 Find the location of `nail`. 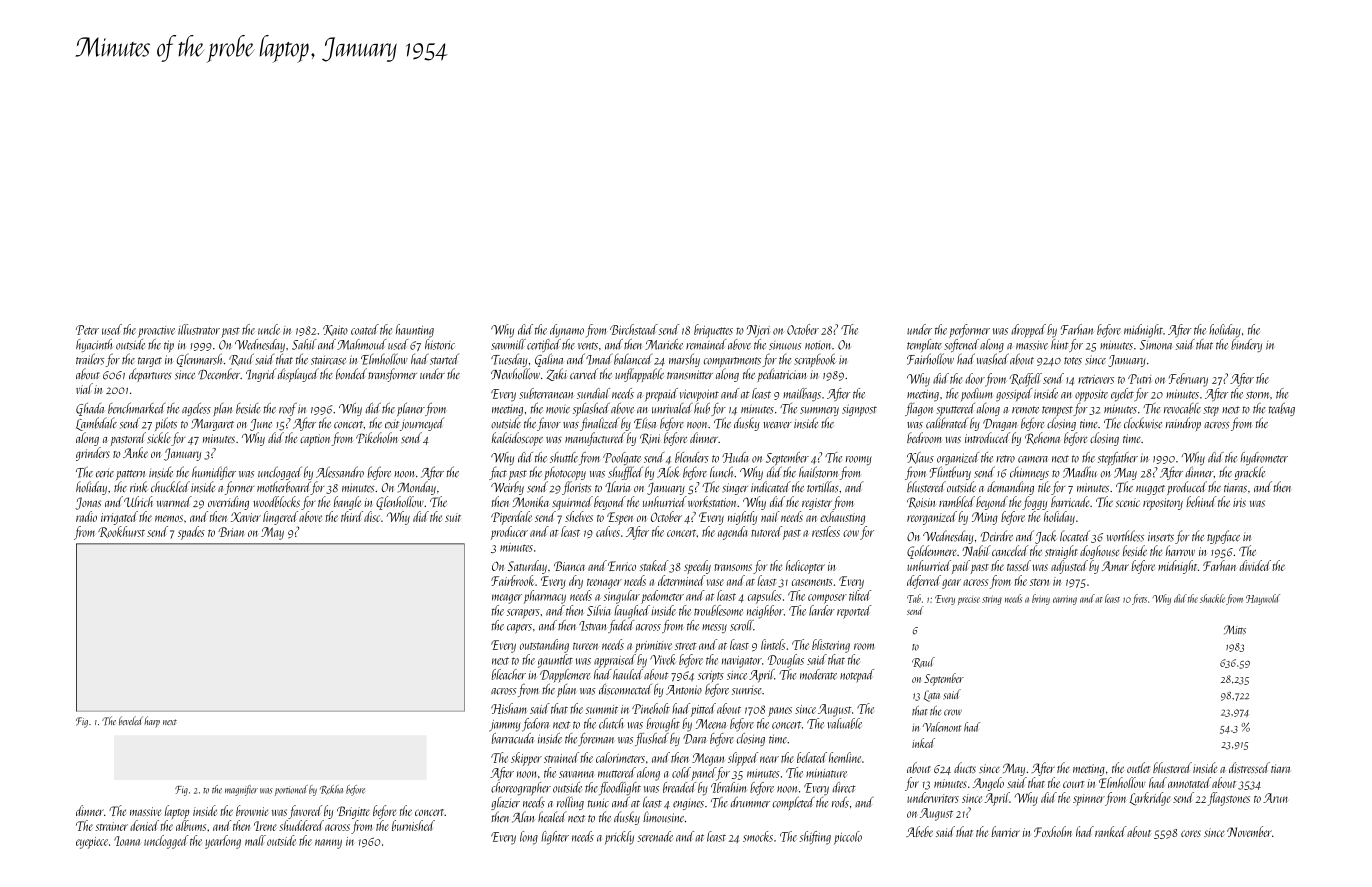

nail is located at coordinates (770, 516).
